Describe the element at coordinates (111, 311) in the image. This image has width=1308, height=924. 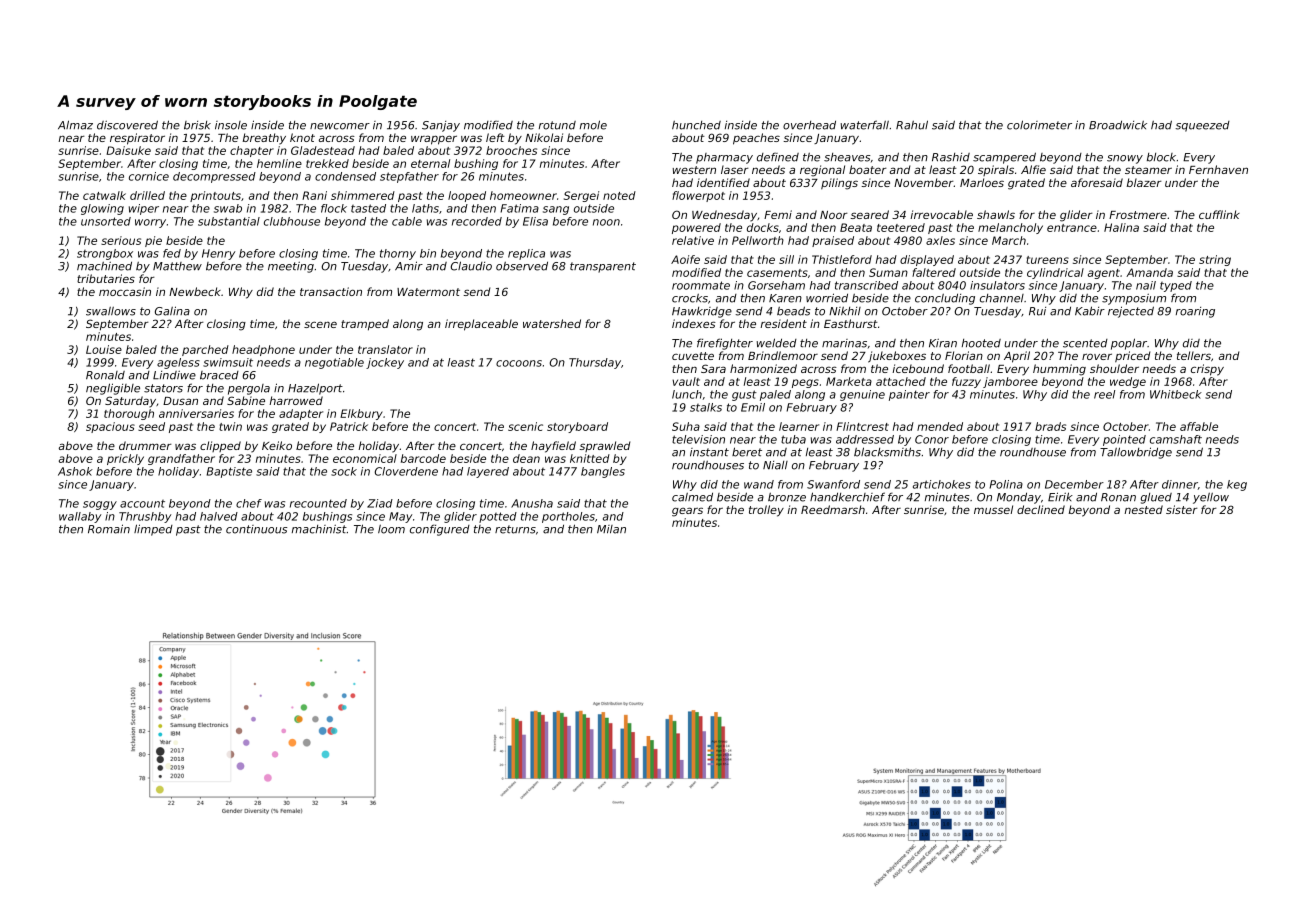
I see `swallows` at that location.
